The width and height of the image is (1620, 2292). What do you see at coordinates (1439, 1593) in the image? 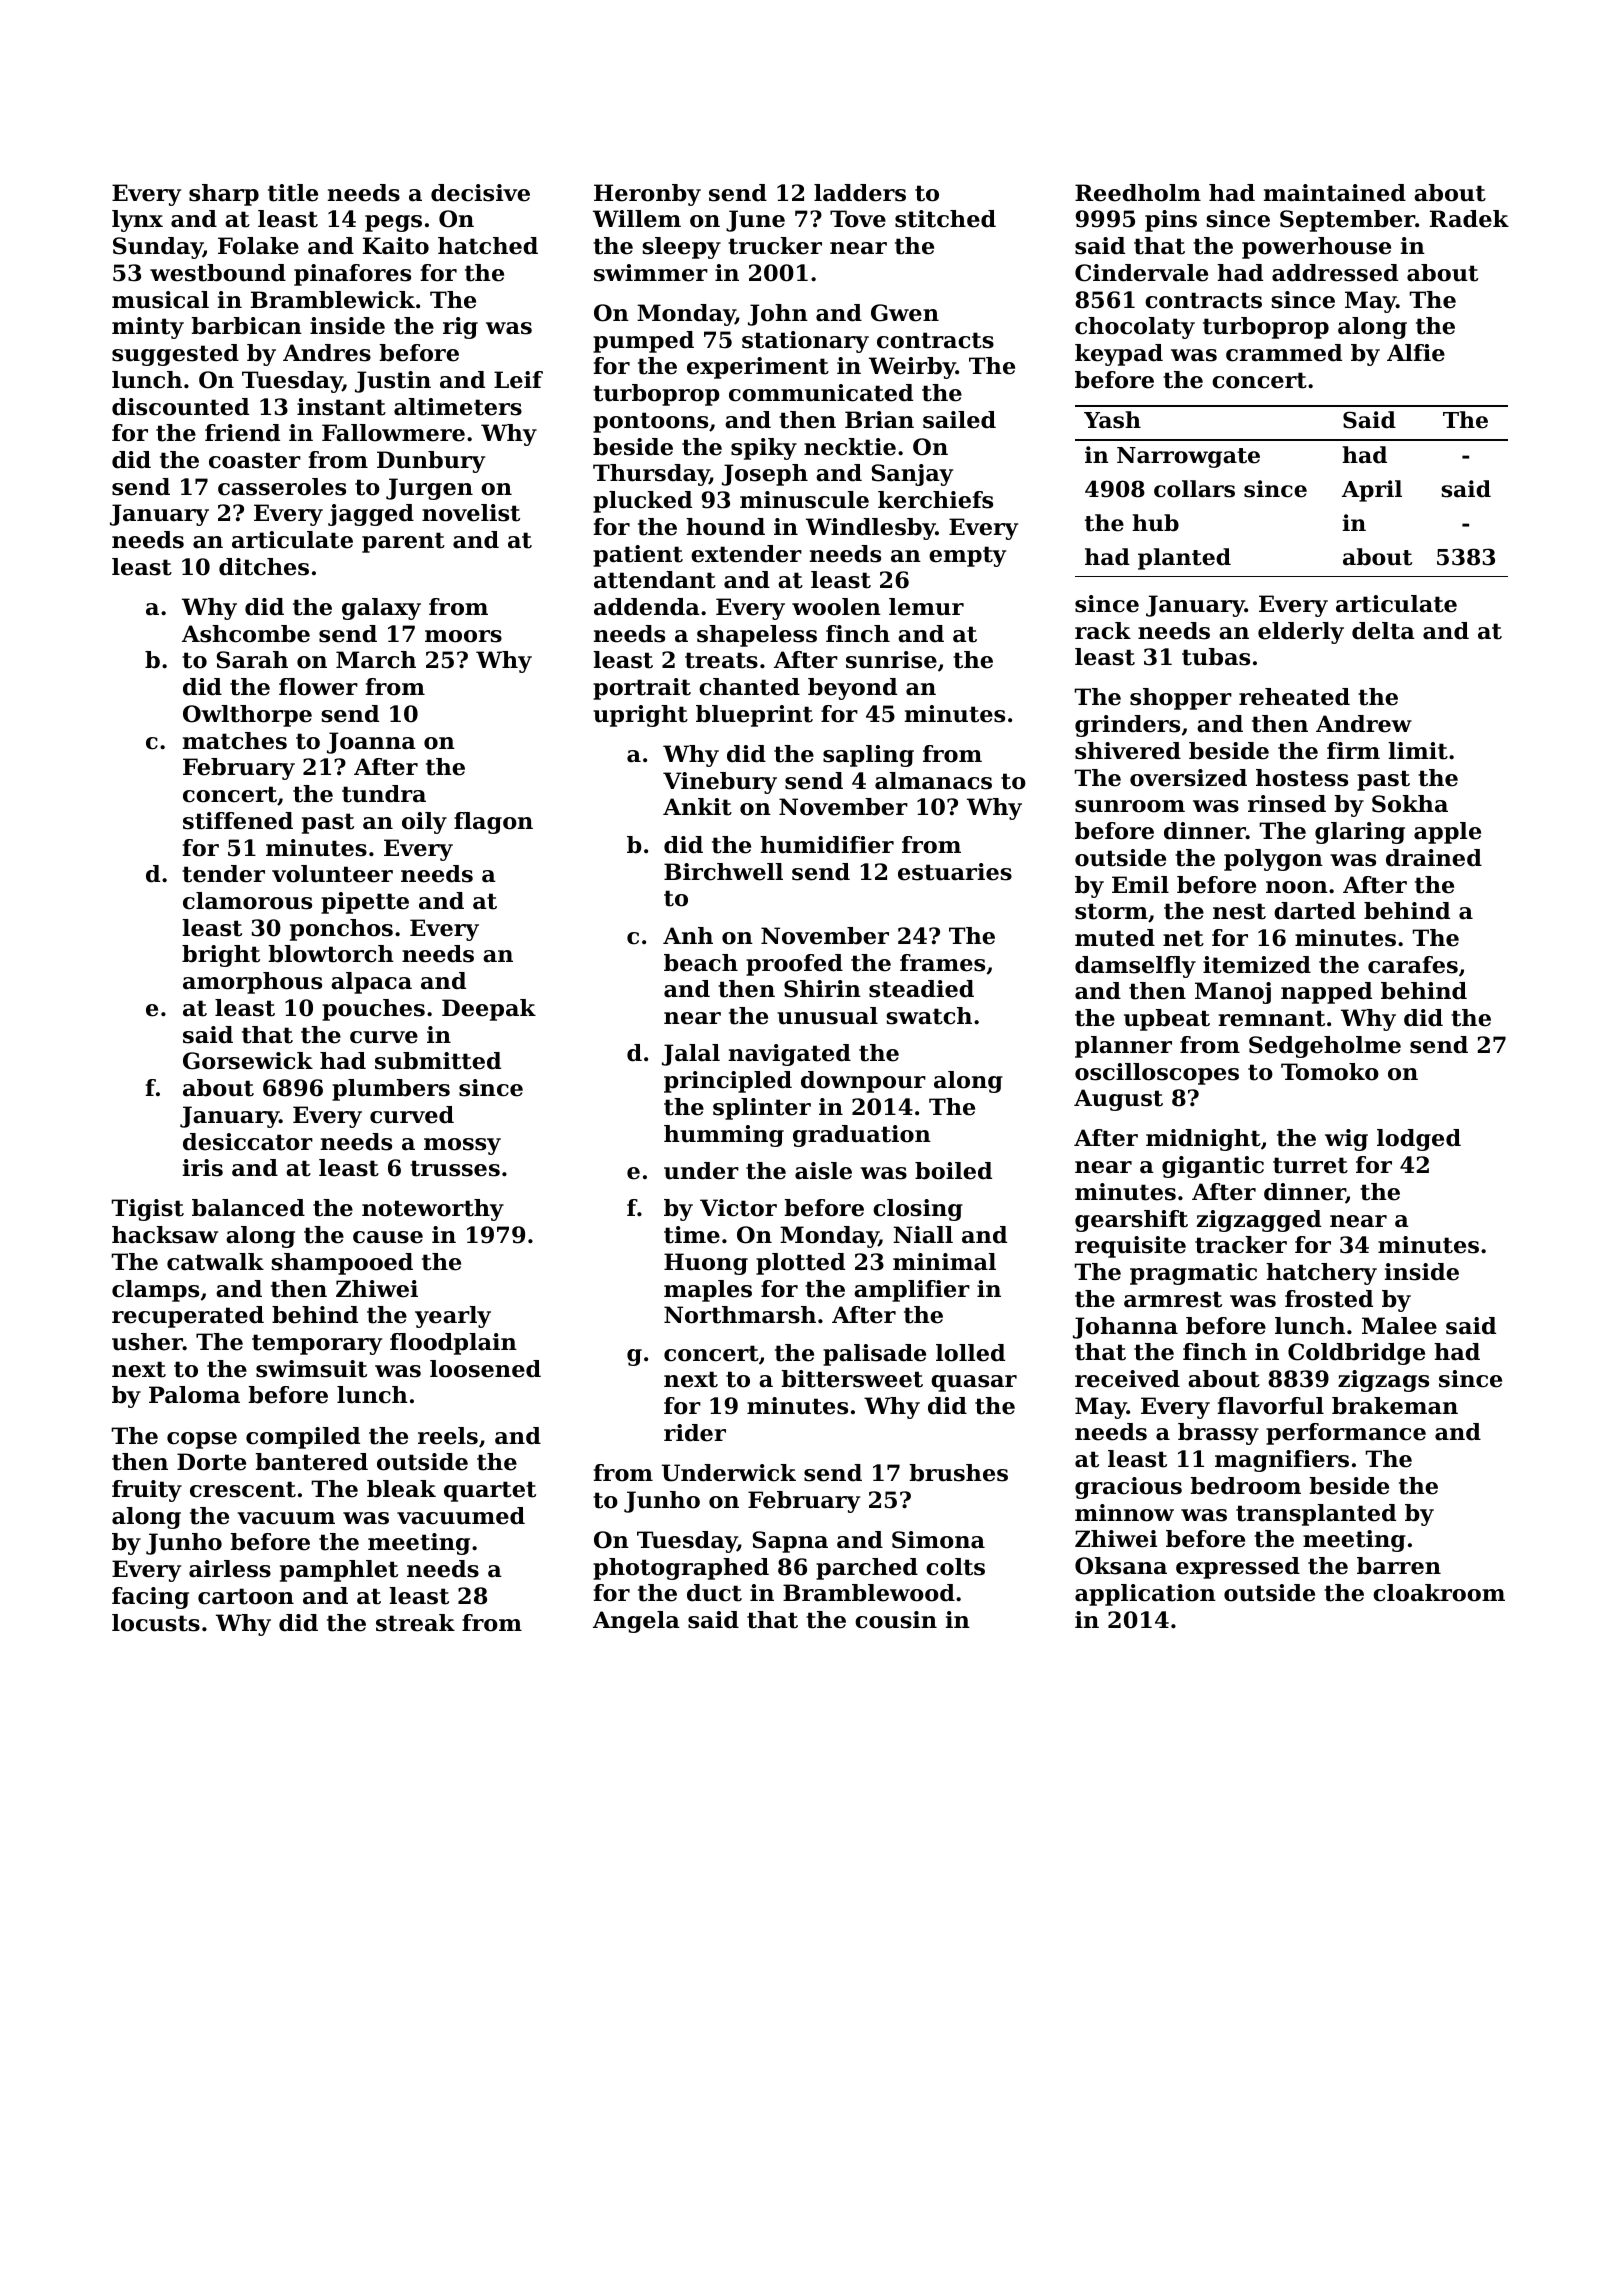
I see `cloakroom` at bounding box center [1439, 1593].
